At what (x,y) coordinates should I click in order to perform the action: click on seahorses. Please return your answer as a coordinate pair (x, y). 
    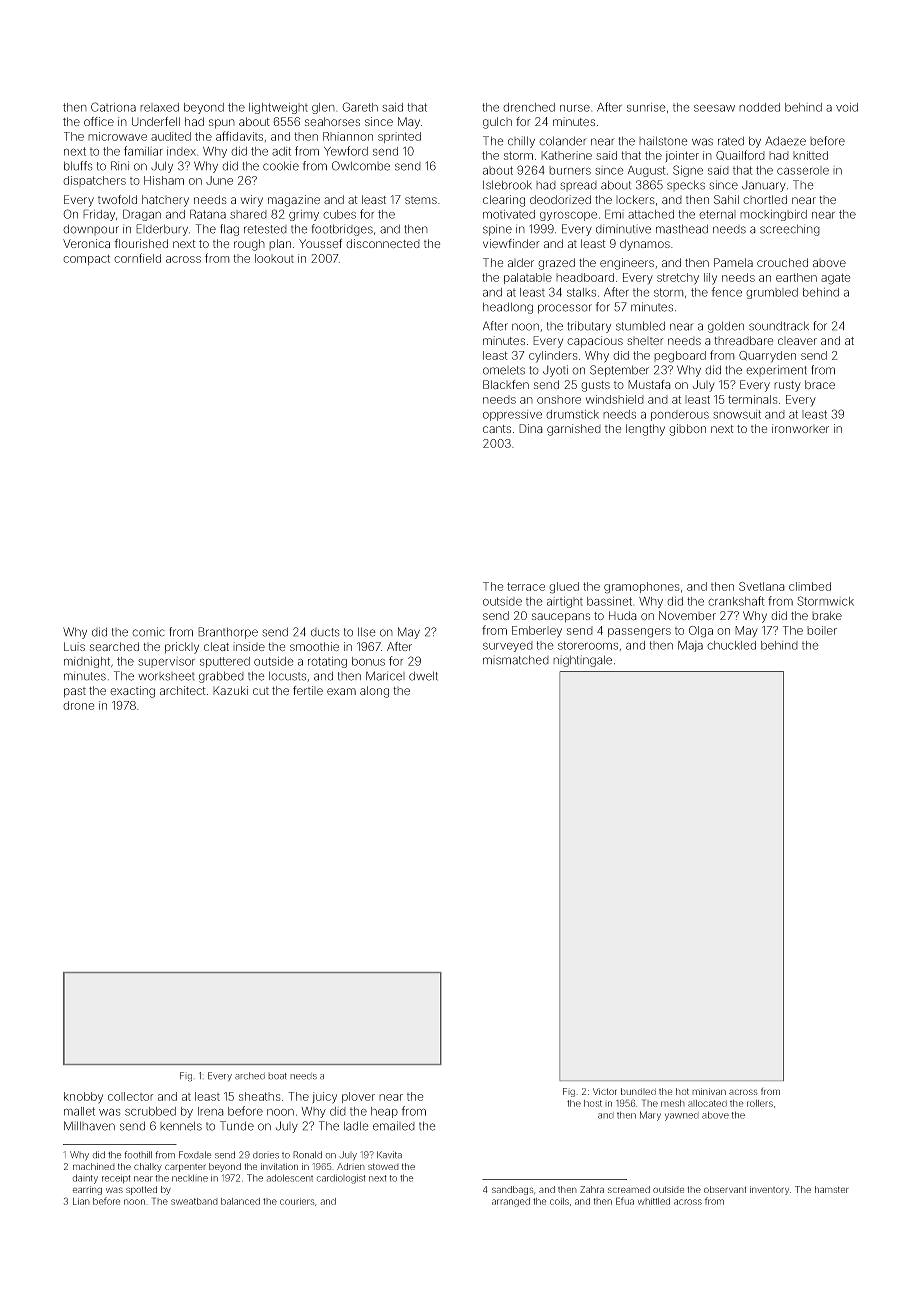
    Looking at the image, I should click on (332, 121).
